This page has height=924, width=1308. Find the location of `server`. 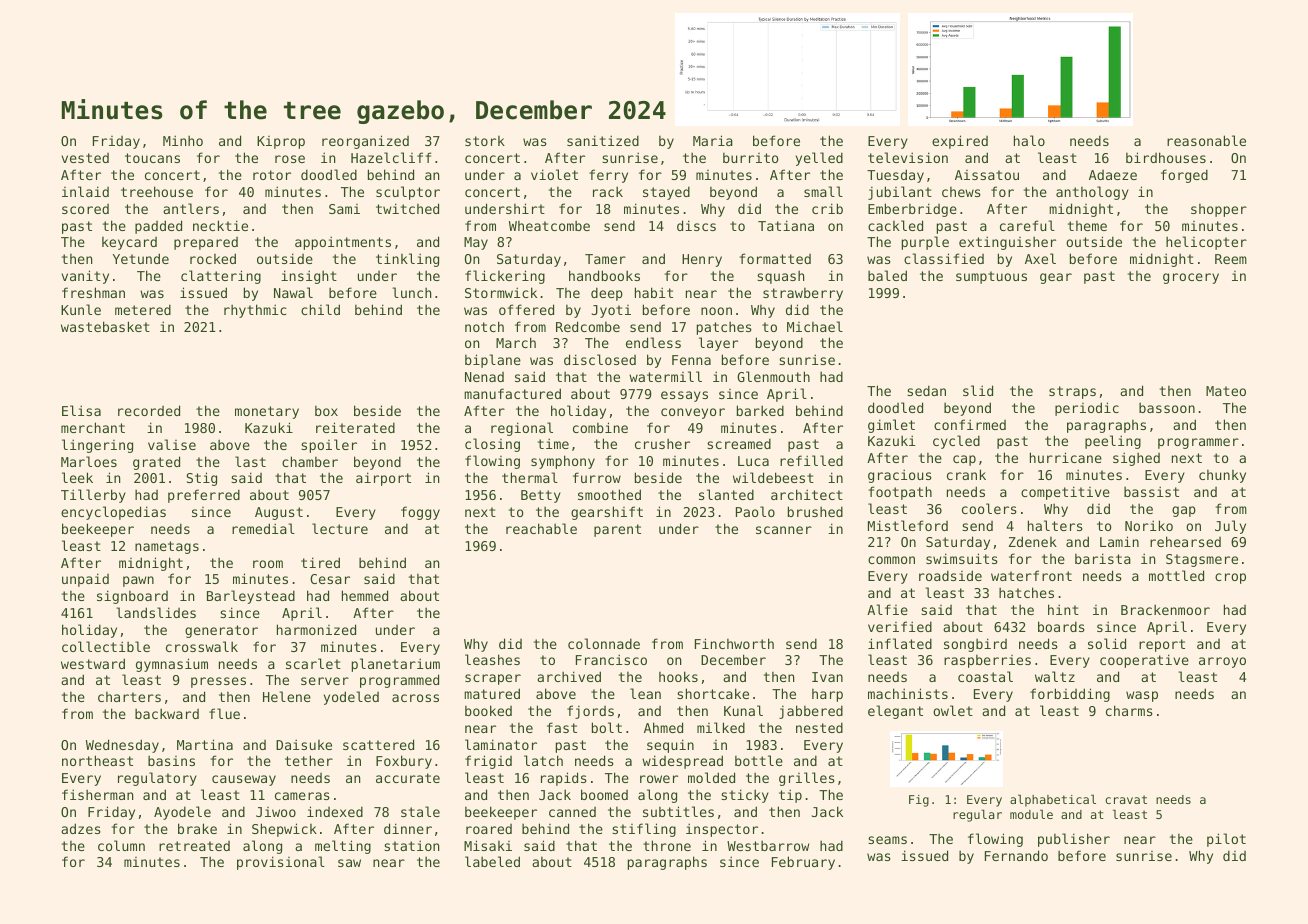

server is located at coordinates (325, 681).
